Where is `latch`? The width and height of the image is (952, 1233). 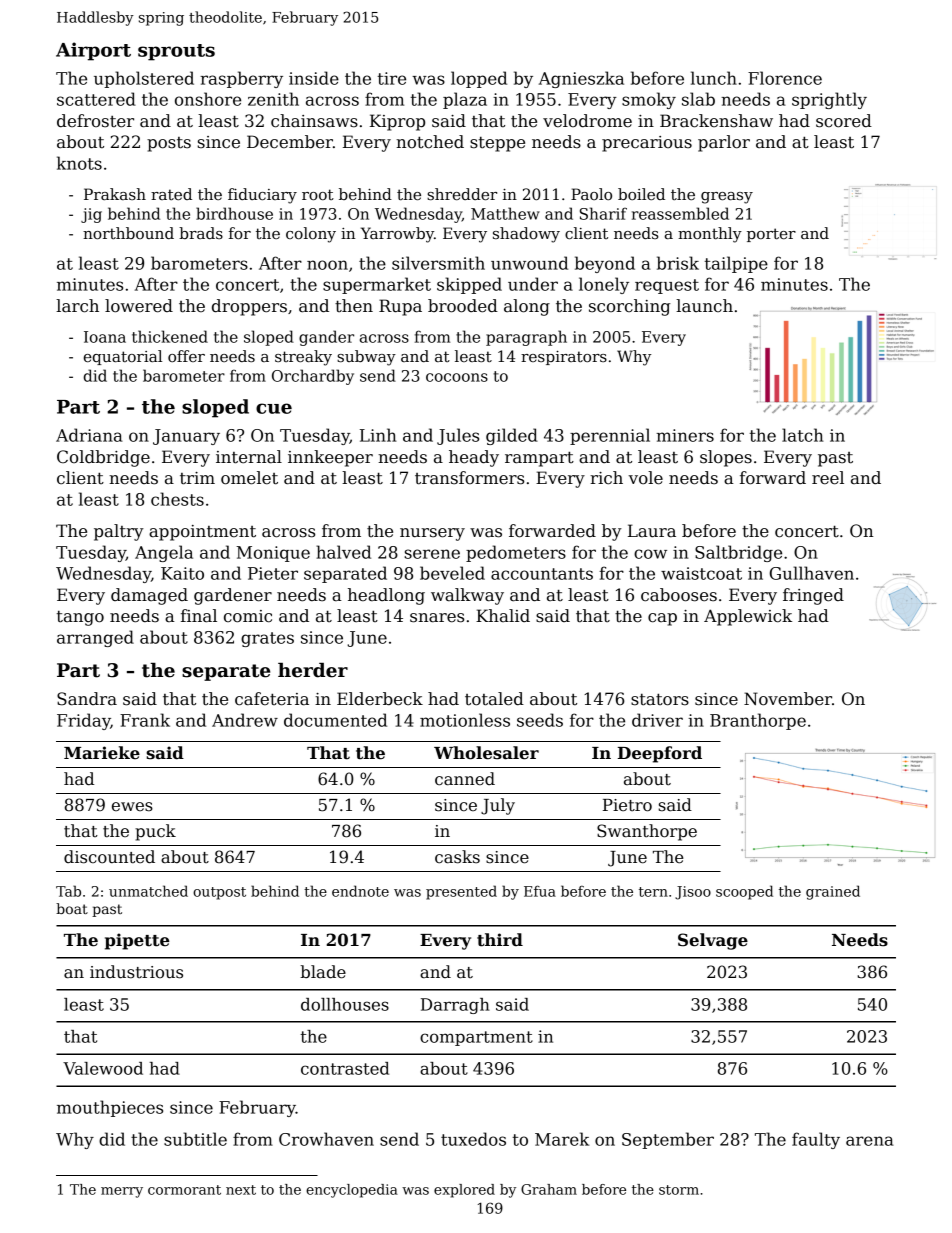
latch is located at coordinates (802, 435).
